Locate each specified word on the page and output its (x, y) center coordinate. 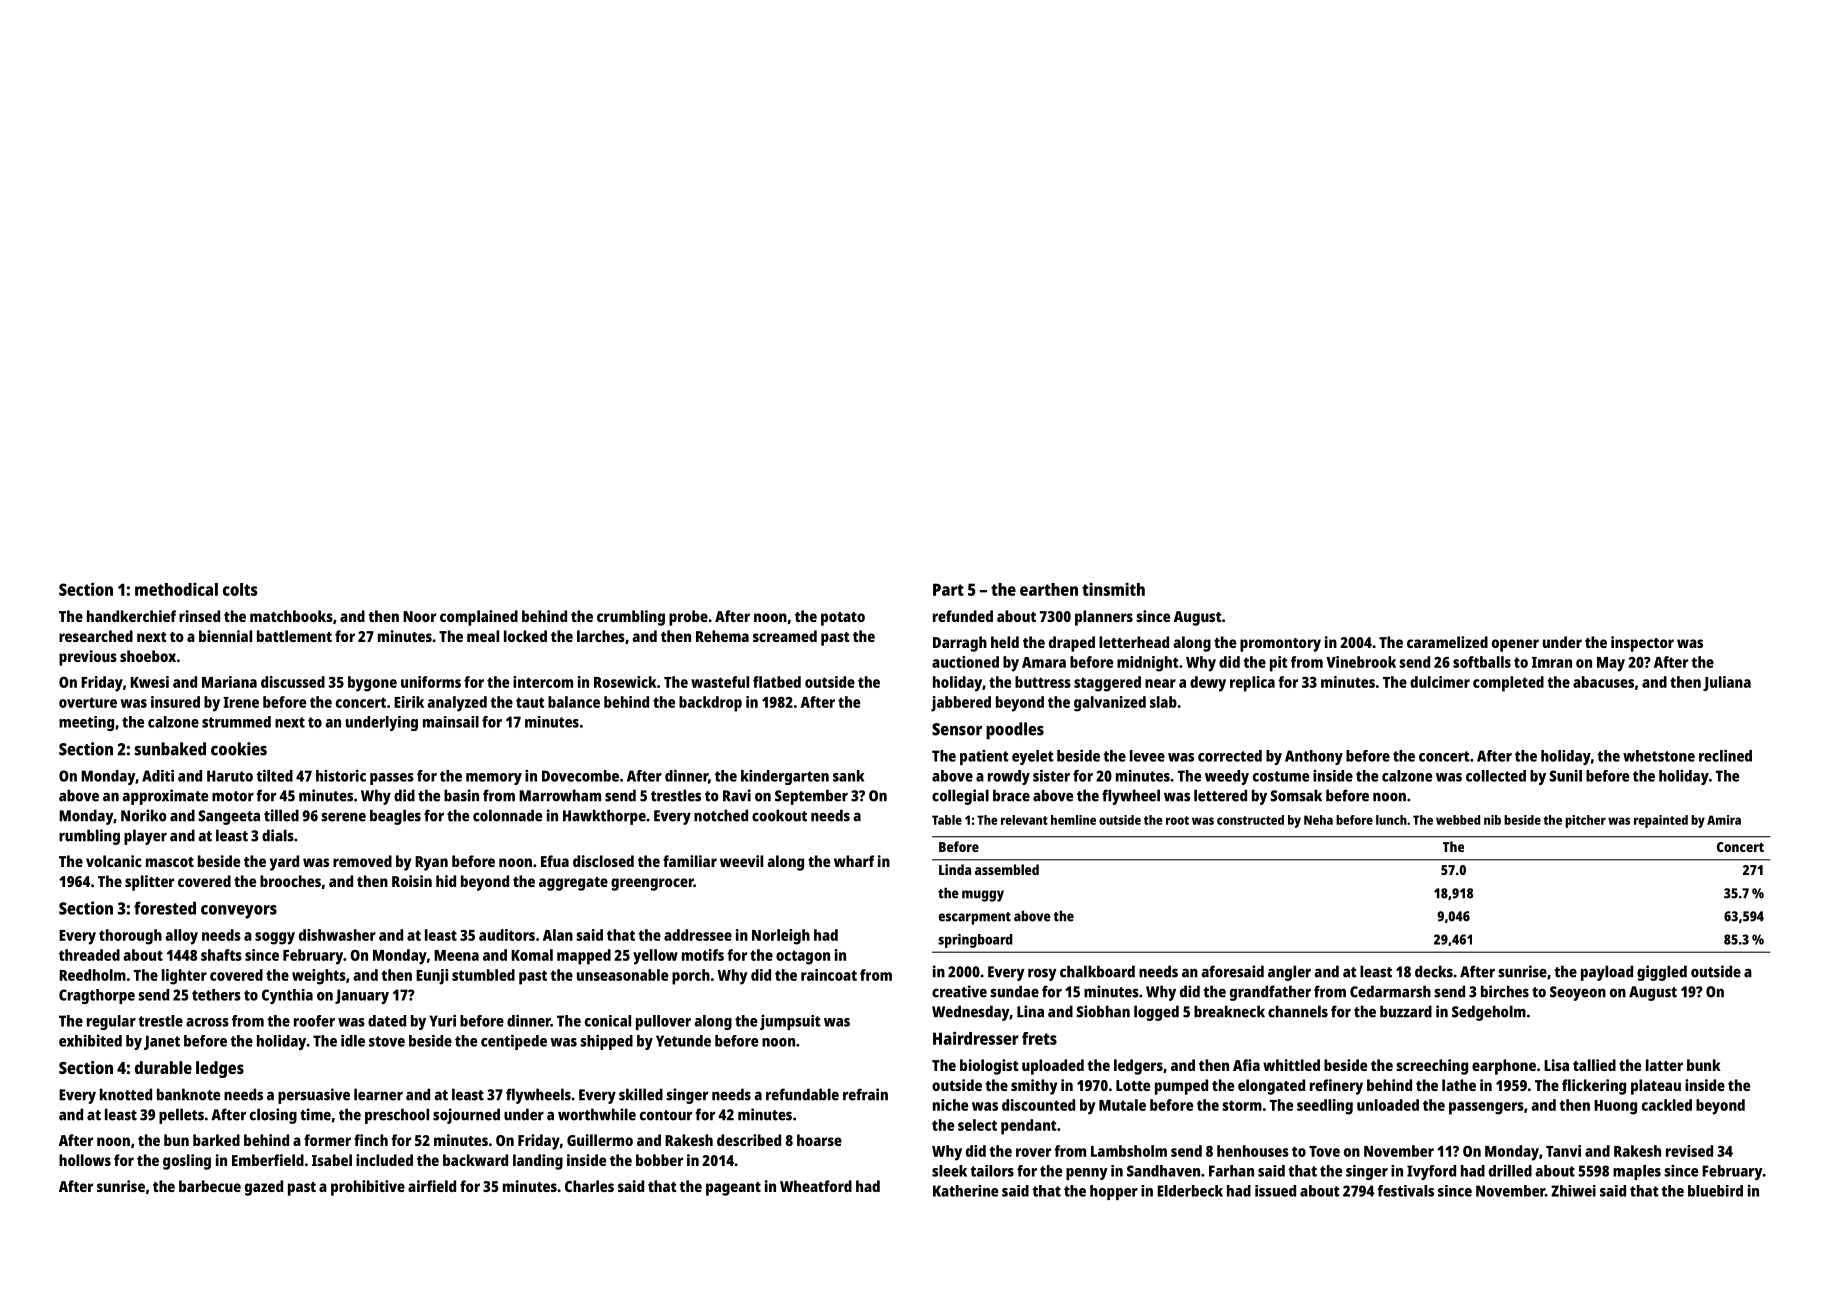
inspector (1642, 644)
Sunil (1565, 776)
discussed (293, 682)
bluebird (1715, 1191)
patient (984, 757)
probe (688, 618)
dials (278, 835)
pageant (733, 1189)
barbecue (210, 1186)
